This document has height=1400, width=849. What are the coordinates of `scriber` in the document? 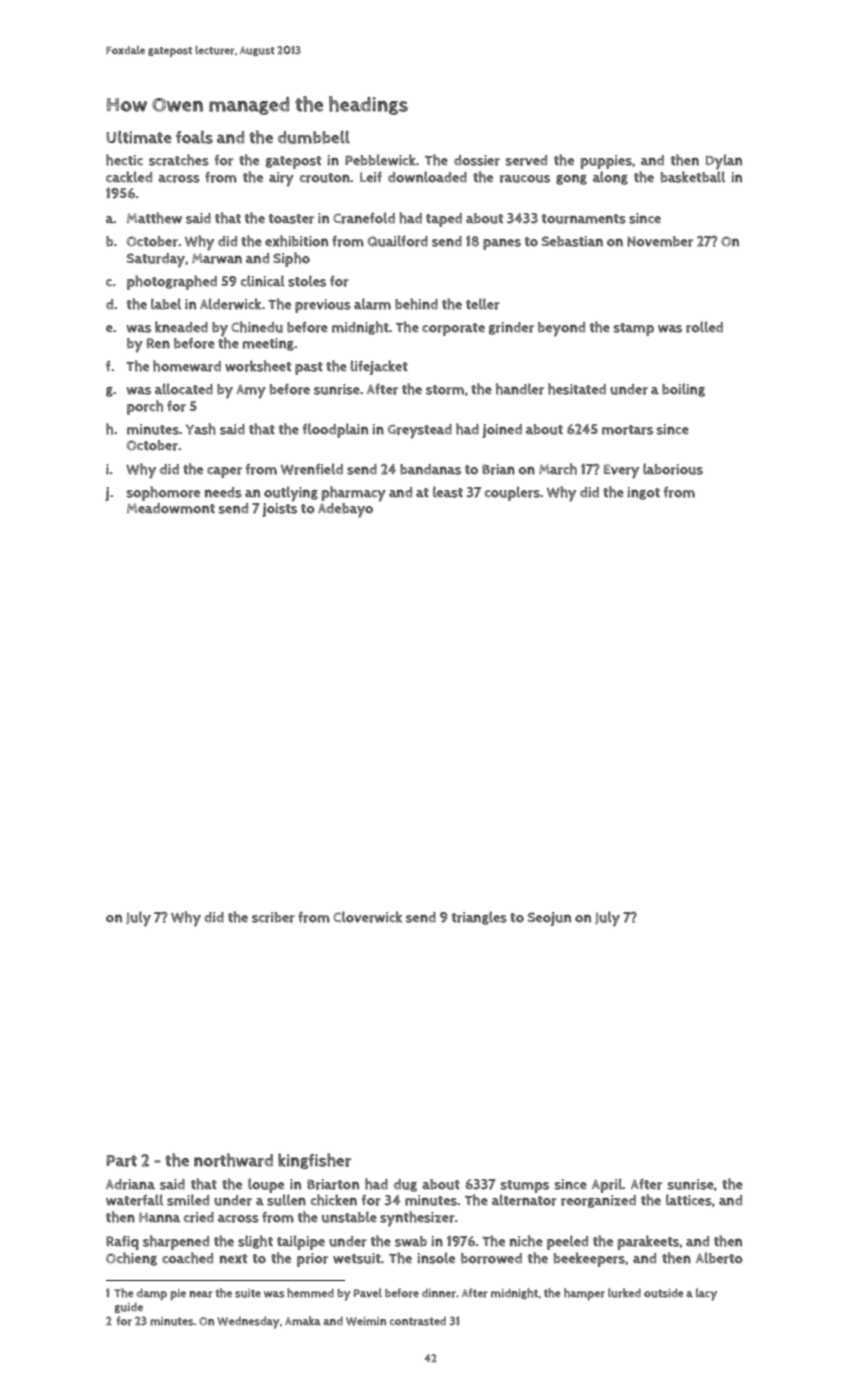 It's located at (273, 917).
